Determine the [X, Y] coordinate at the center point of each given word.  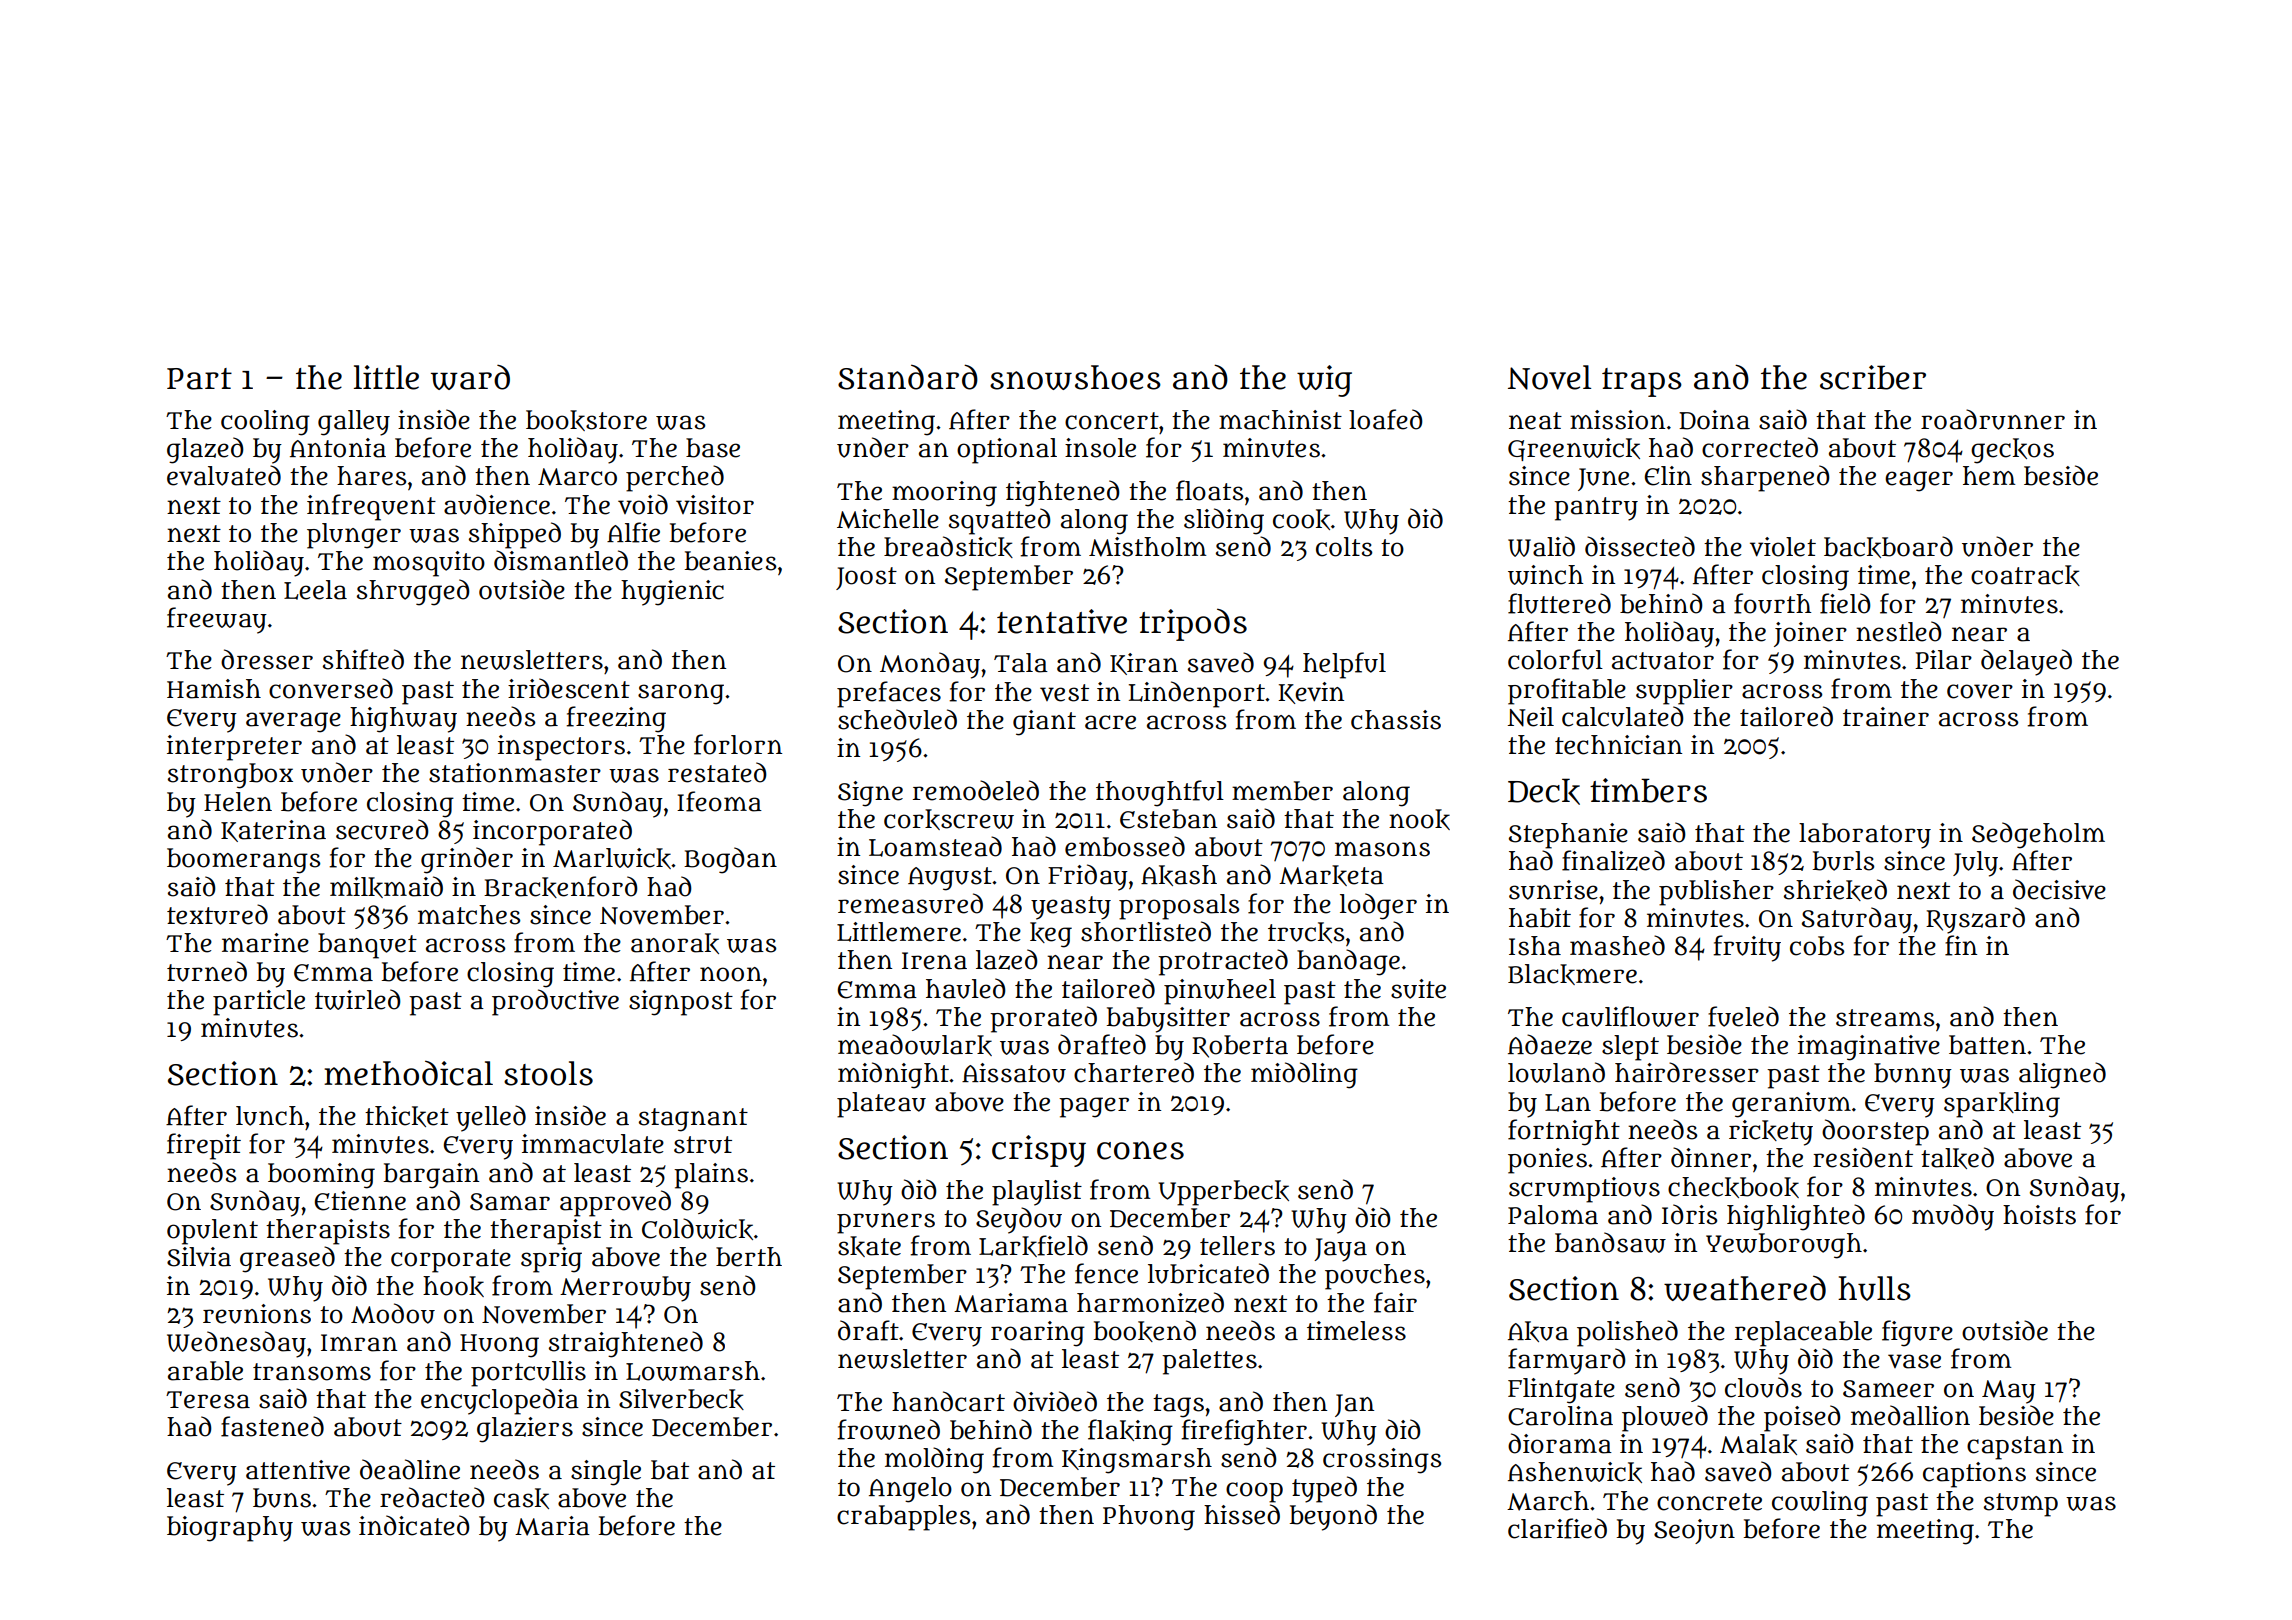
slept [1630, 1048]
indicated [414, 1525]
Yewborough [1784, 1246]
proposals [1179, 907]
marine [265, 943]
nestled [1899, 631]
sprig [551, 1260]
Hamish [214, 689]
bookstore [586, 420]
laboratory [1865, 836]
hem [1989, 476]
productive [555, 1002]
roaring [1038, 1334]
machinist [1280, 420]
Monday [930, 665]
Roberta [1240, 1046]
